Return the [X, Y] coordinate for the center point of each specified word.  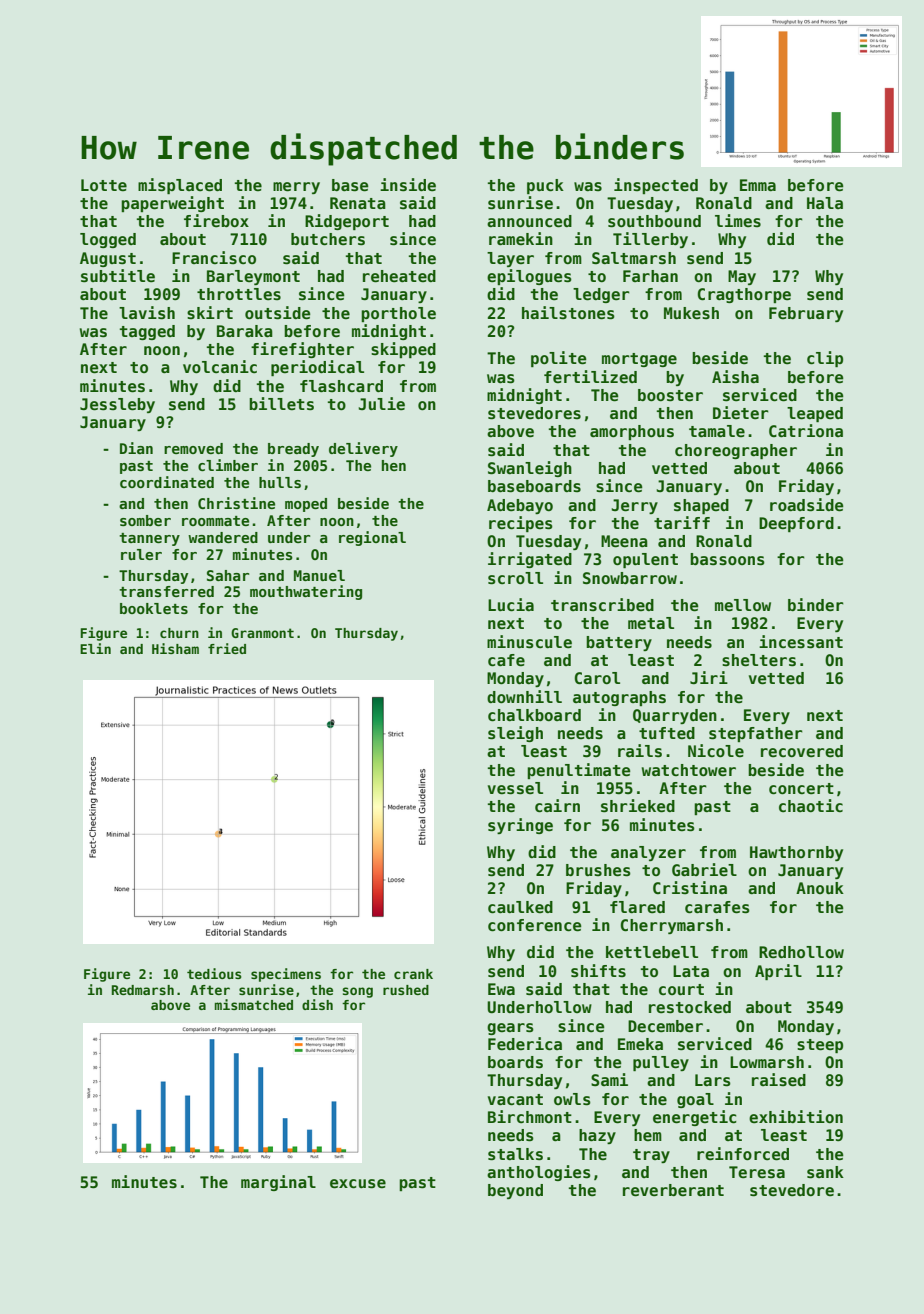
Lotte [104, 185]
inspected [656, 186]
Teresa [757, 1172]
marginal [278, 1183]
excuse [358, 1184]
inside [408, 185]
